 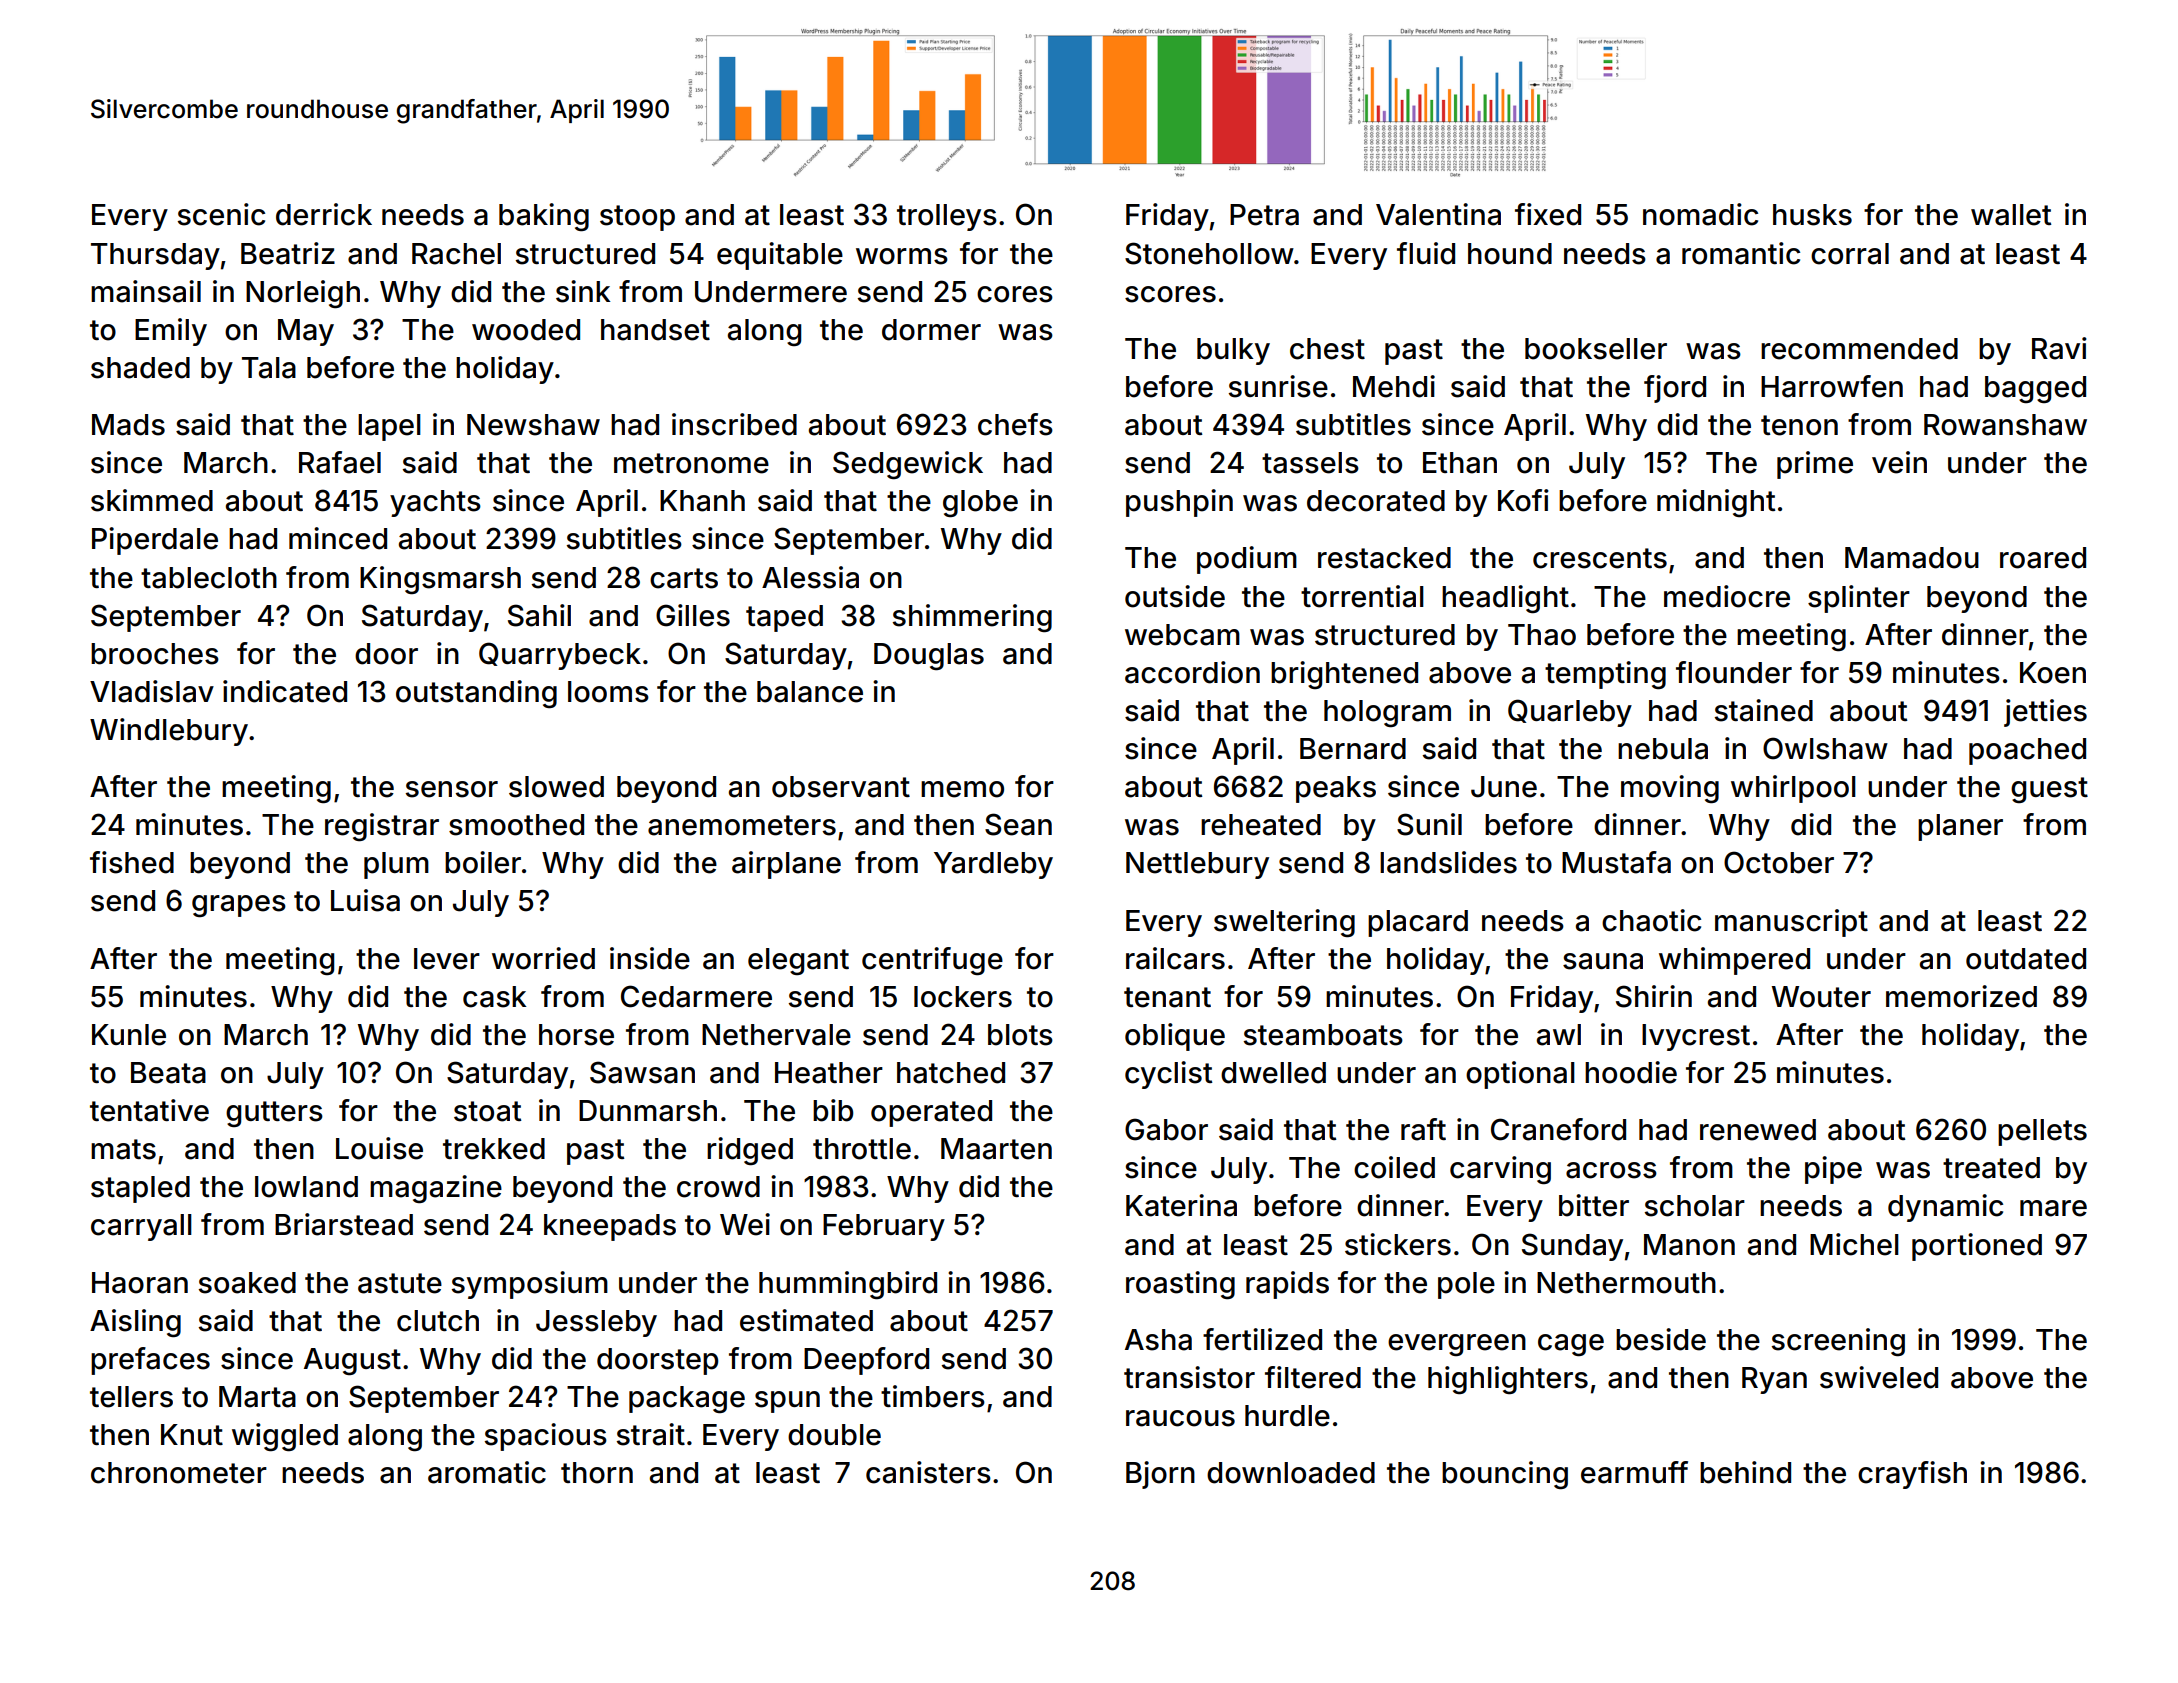 I want to click on trolleys, so click(x=947, y=217).
